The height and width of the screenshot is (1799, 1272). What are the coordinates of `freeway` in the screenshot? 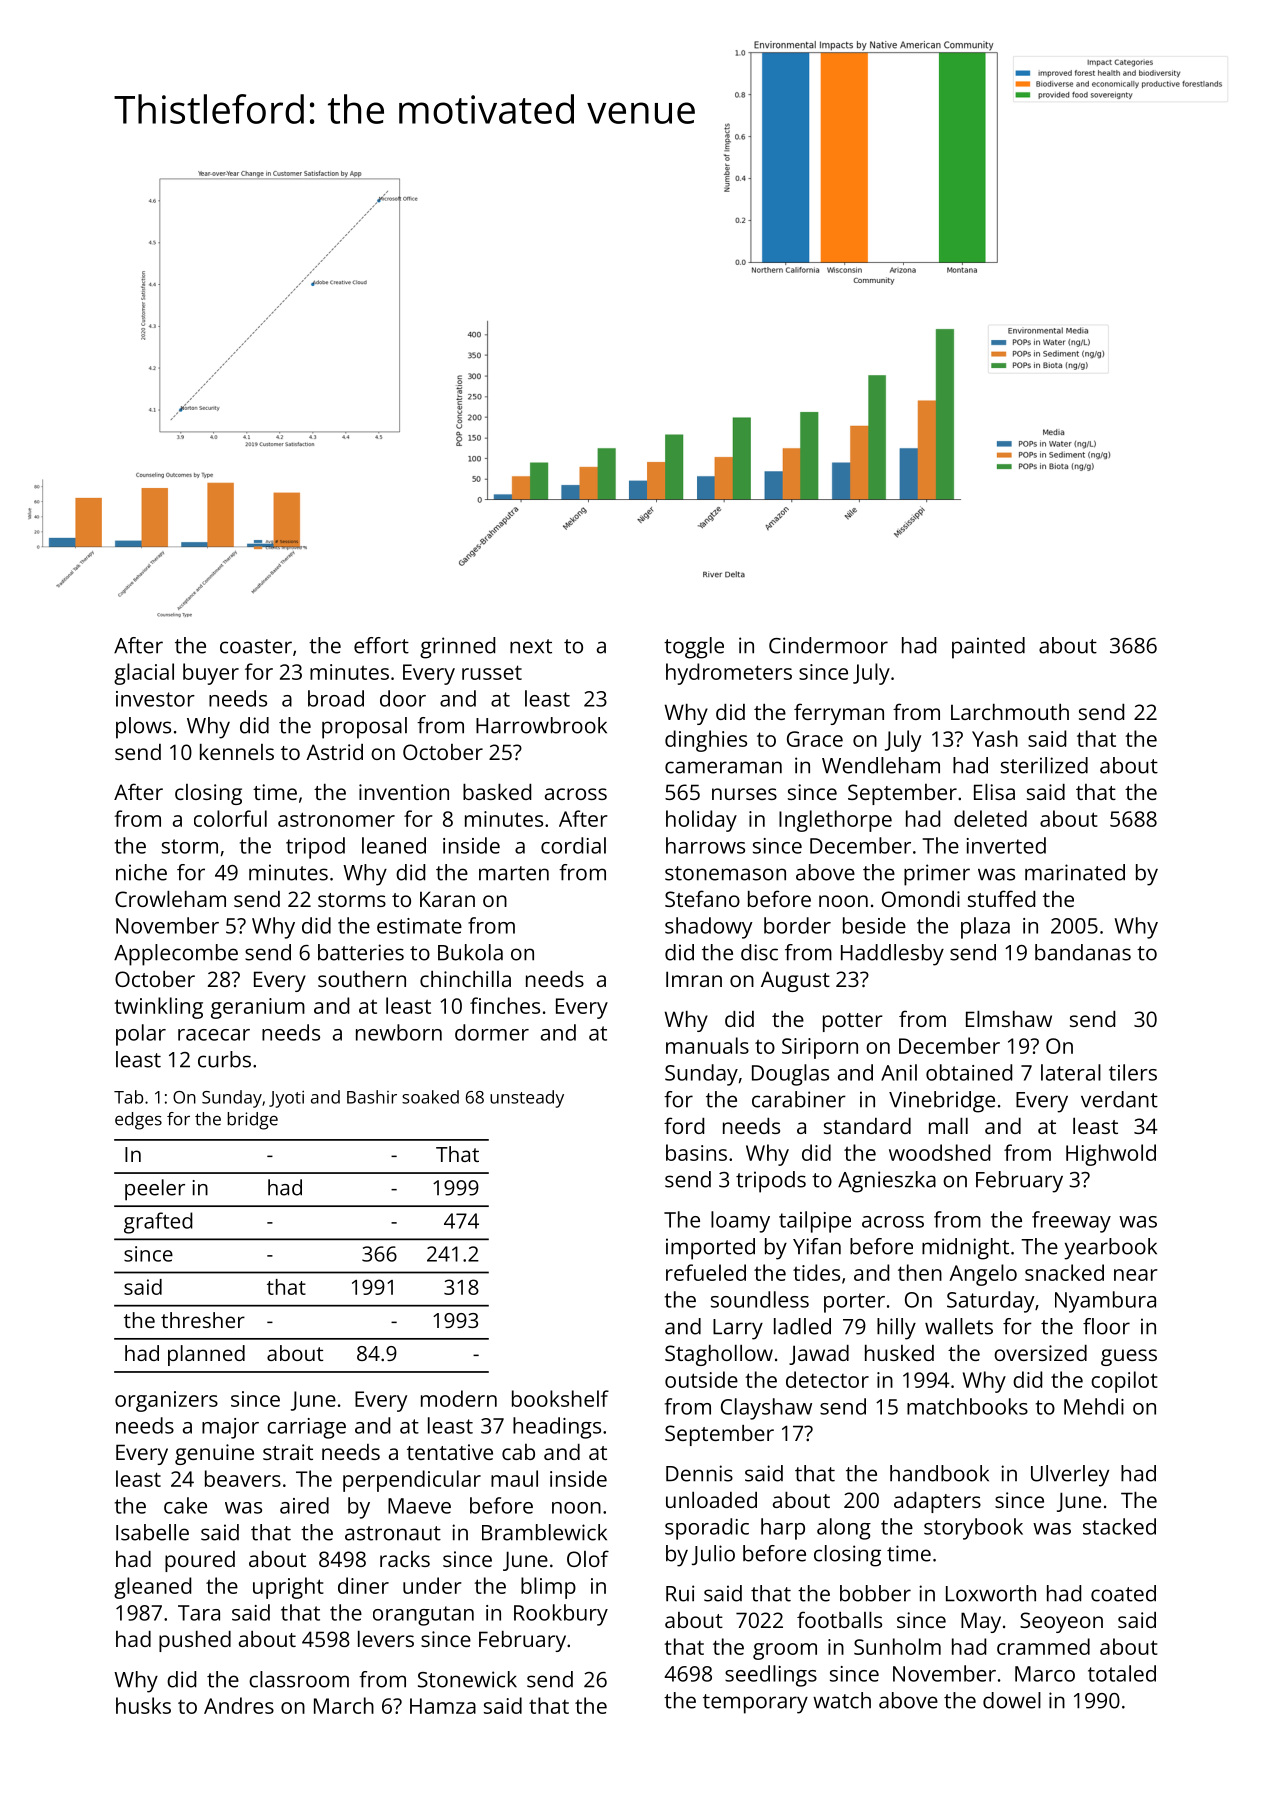 It's located at (1071, 1222).
